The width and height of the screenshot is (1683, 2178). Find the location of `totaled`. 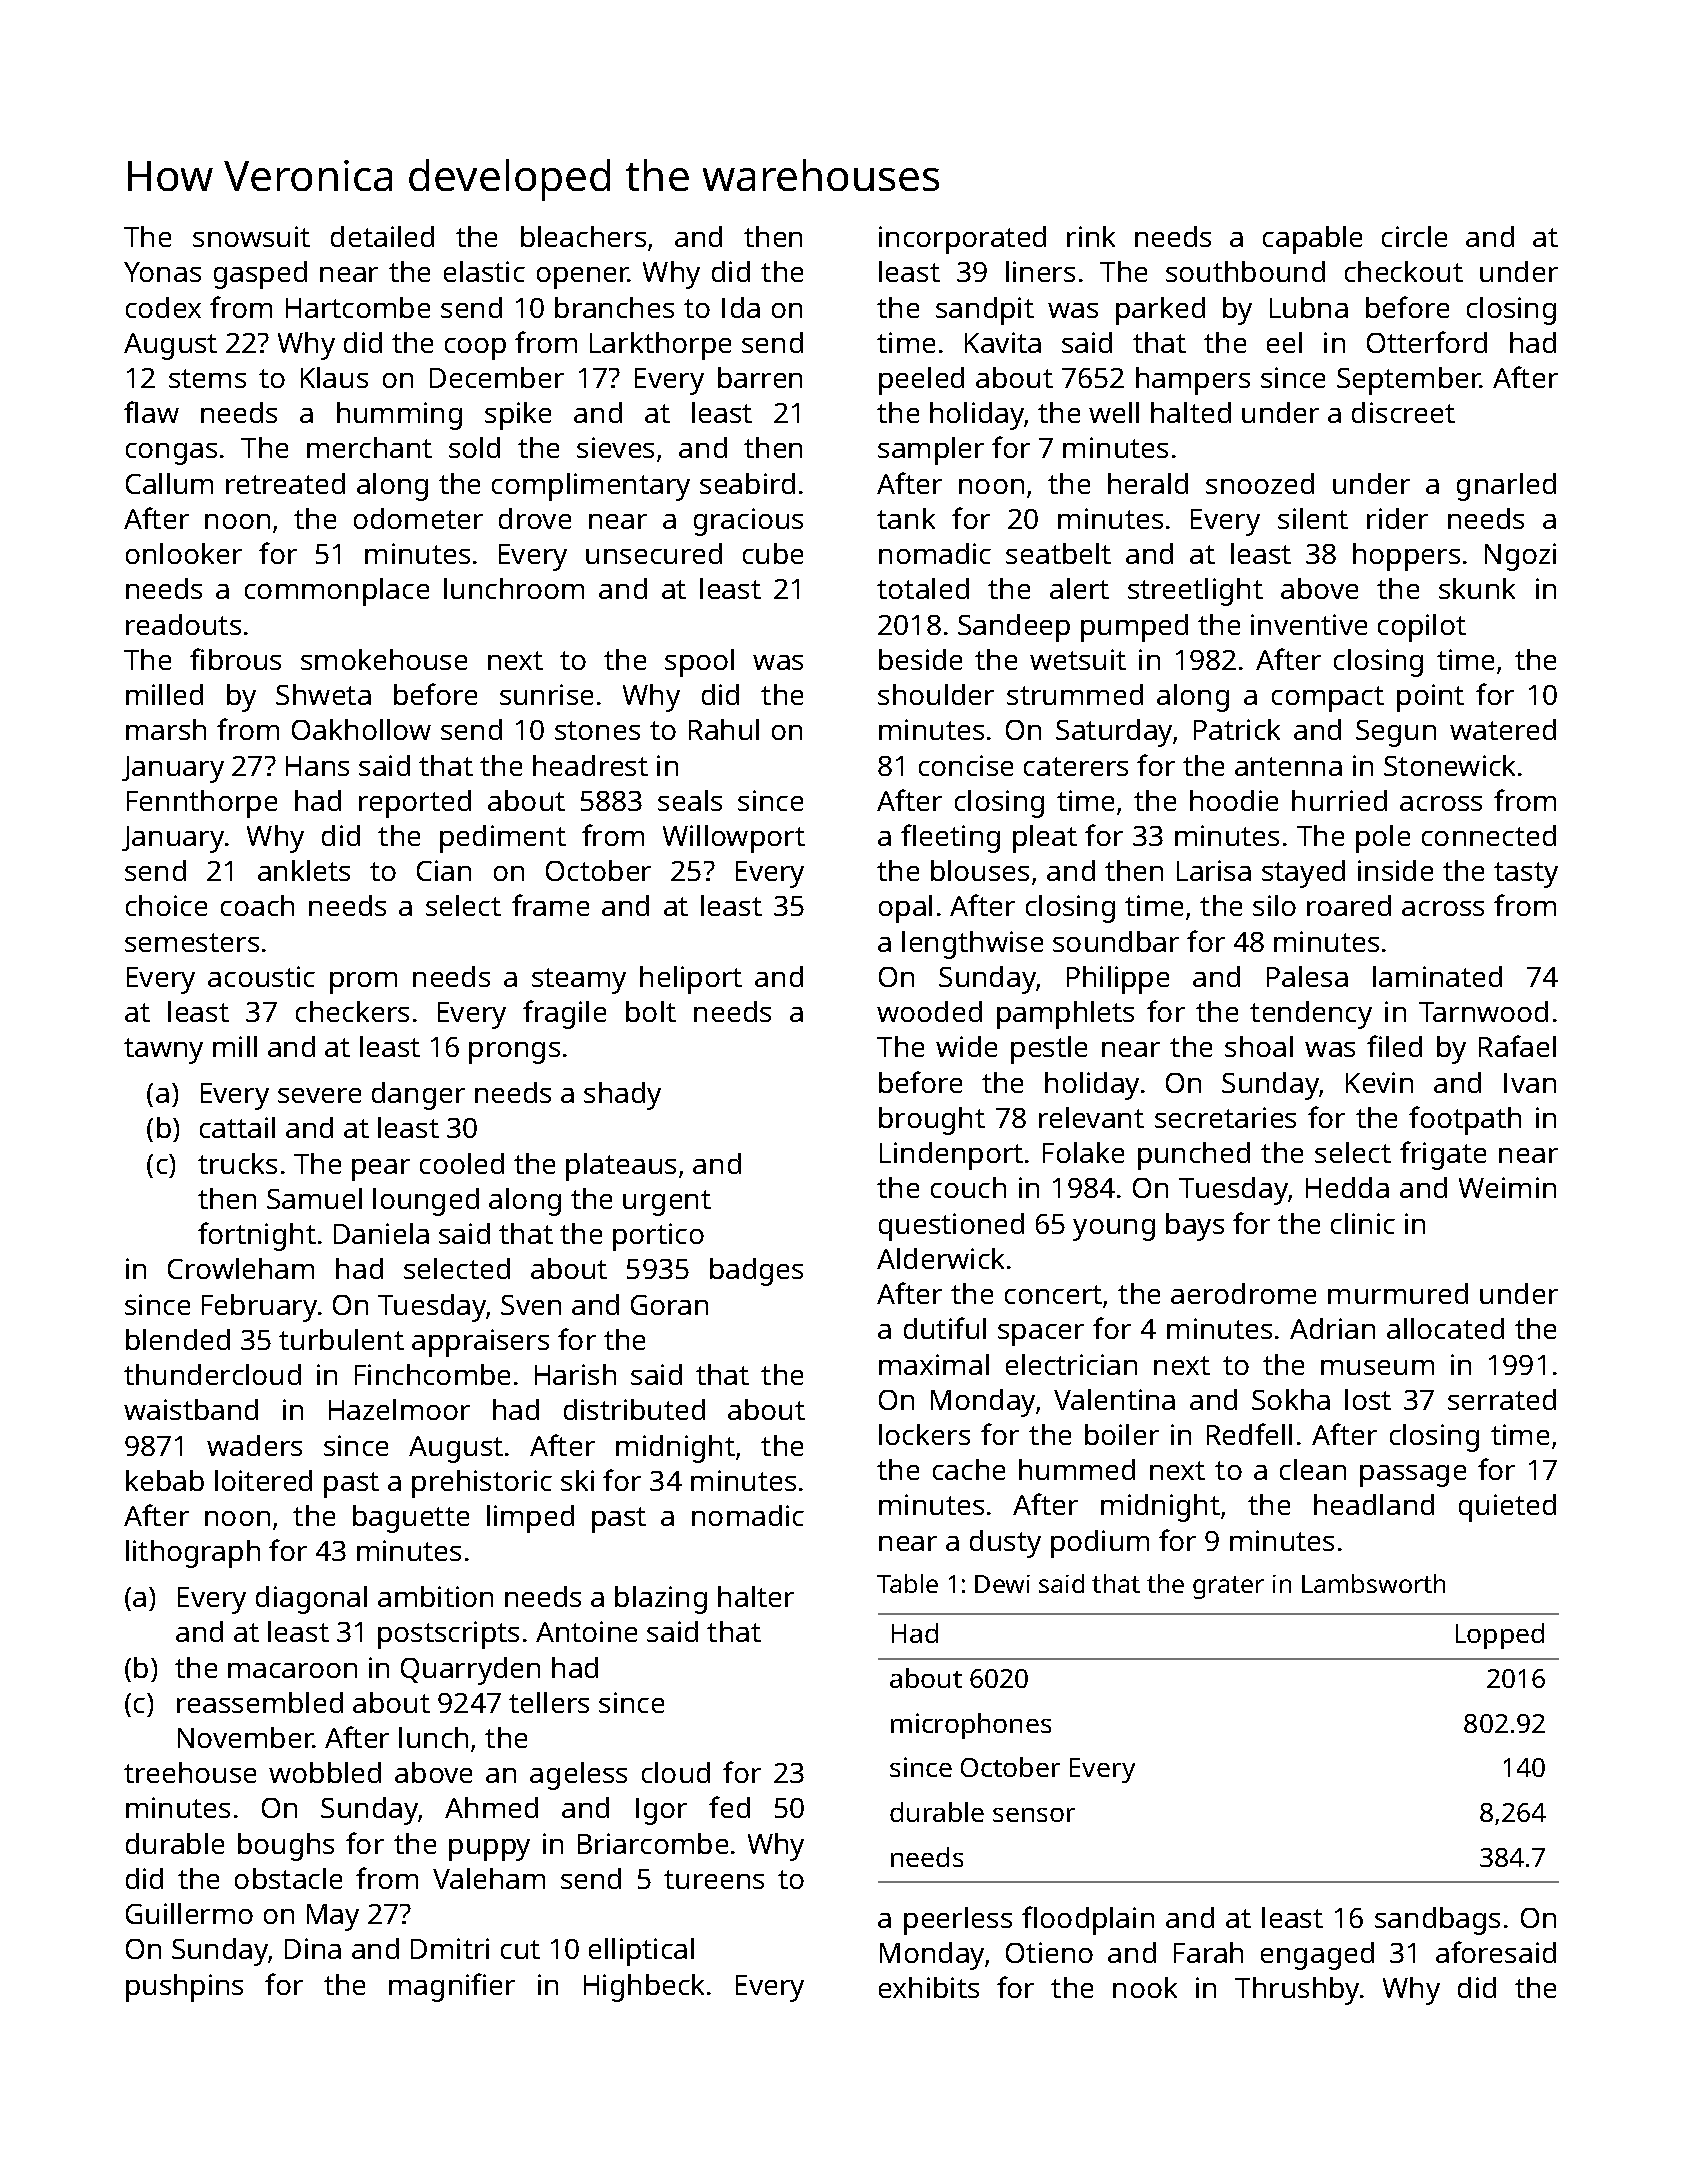

totaled is located at coordinates (923, 588).
